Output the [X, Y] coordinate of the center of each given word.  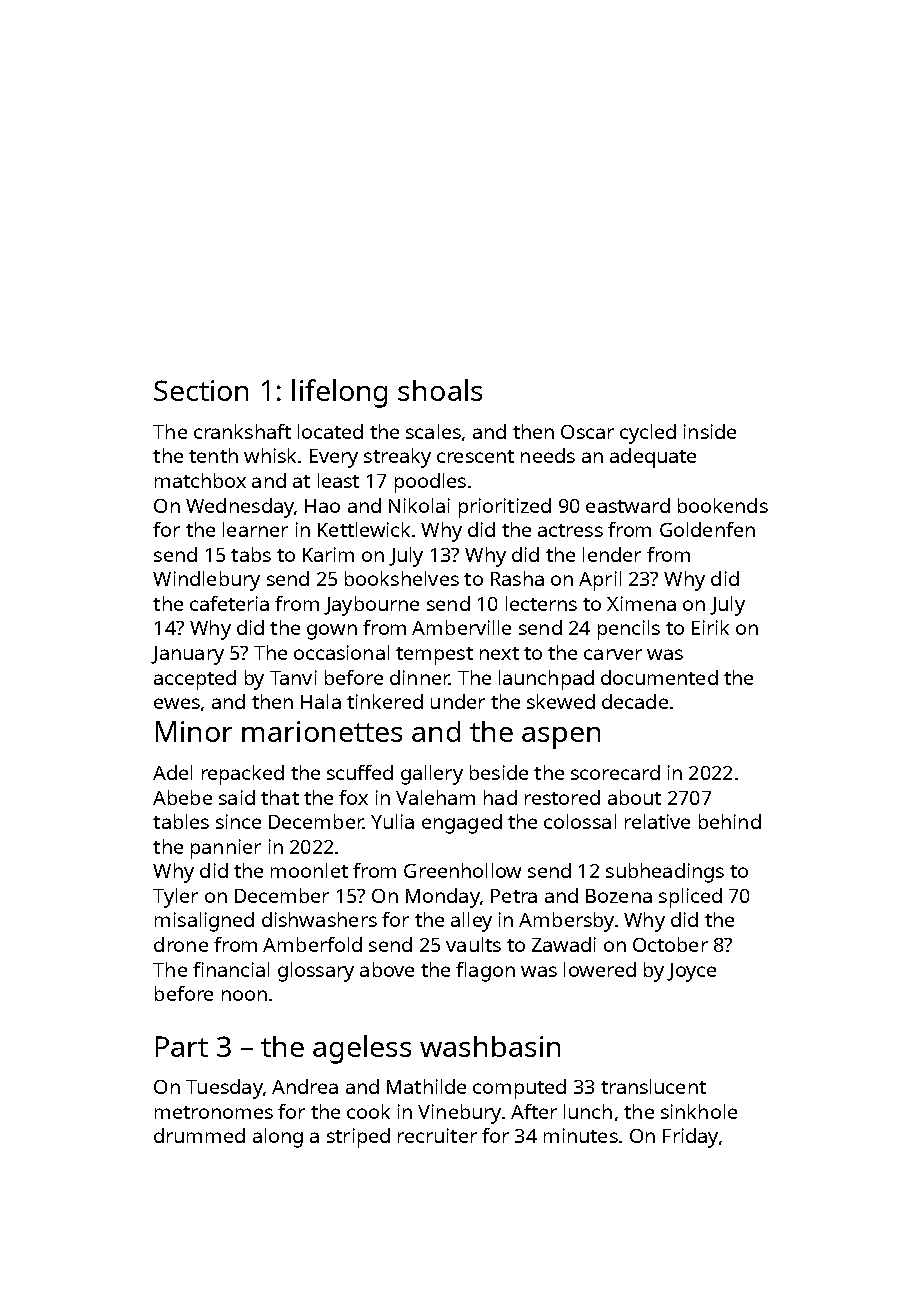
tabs [251, 554]
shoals [440, 390]
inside [710, 431]
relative [657, 821]
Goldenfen [707, 529]
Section [201, 390]
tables [181, 821]
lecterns [541, 603]
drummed [199, 1135]
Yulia [392, 821]
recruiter [437, 1135]
